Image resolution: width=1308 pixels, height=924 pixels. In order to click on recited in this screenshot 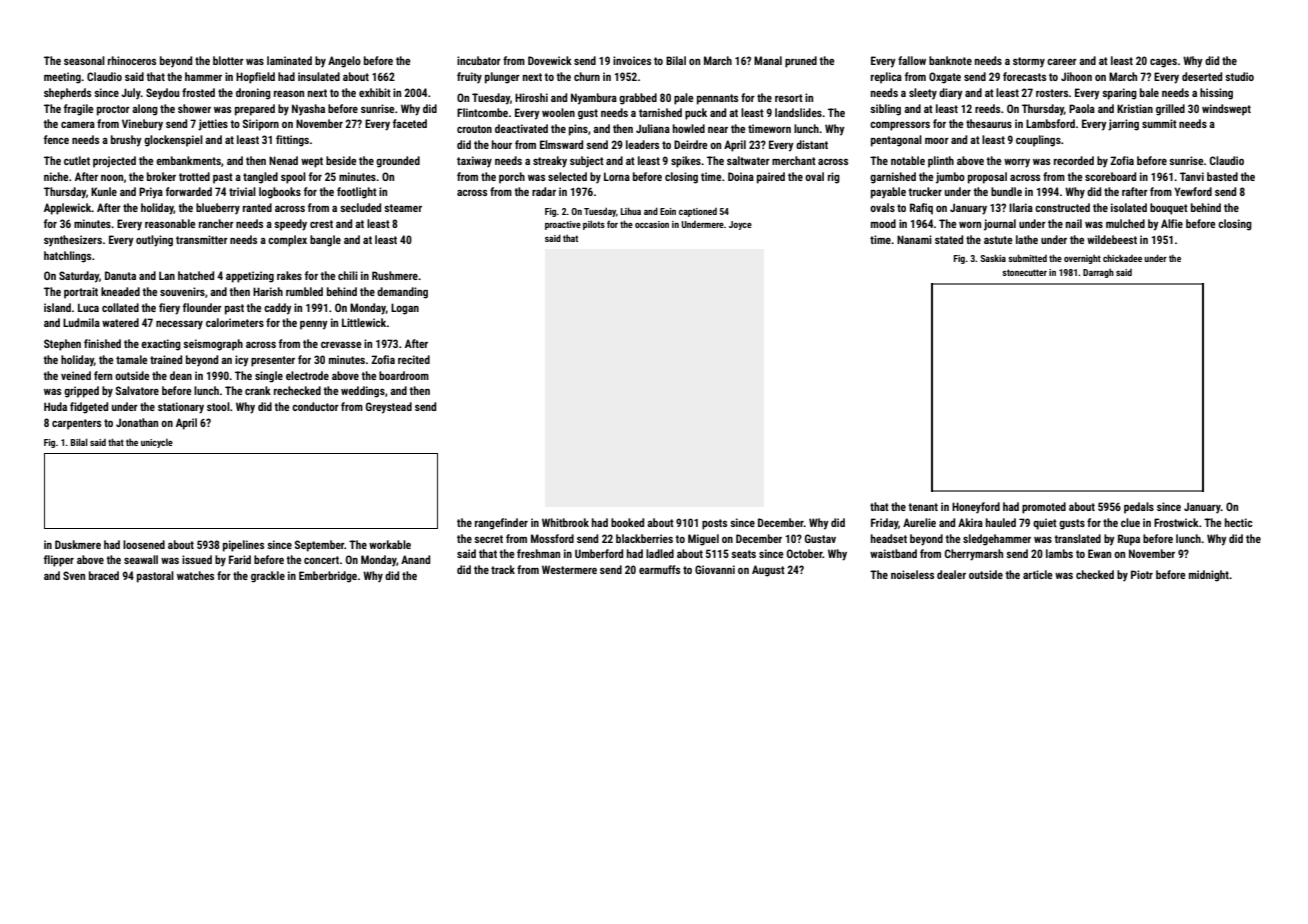, I will do `click(414, 359)`.
